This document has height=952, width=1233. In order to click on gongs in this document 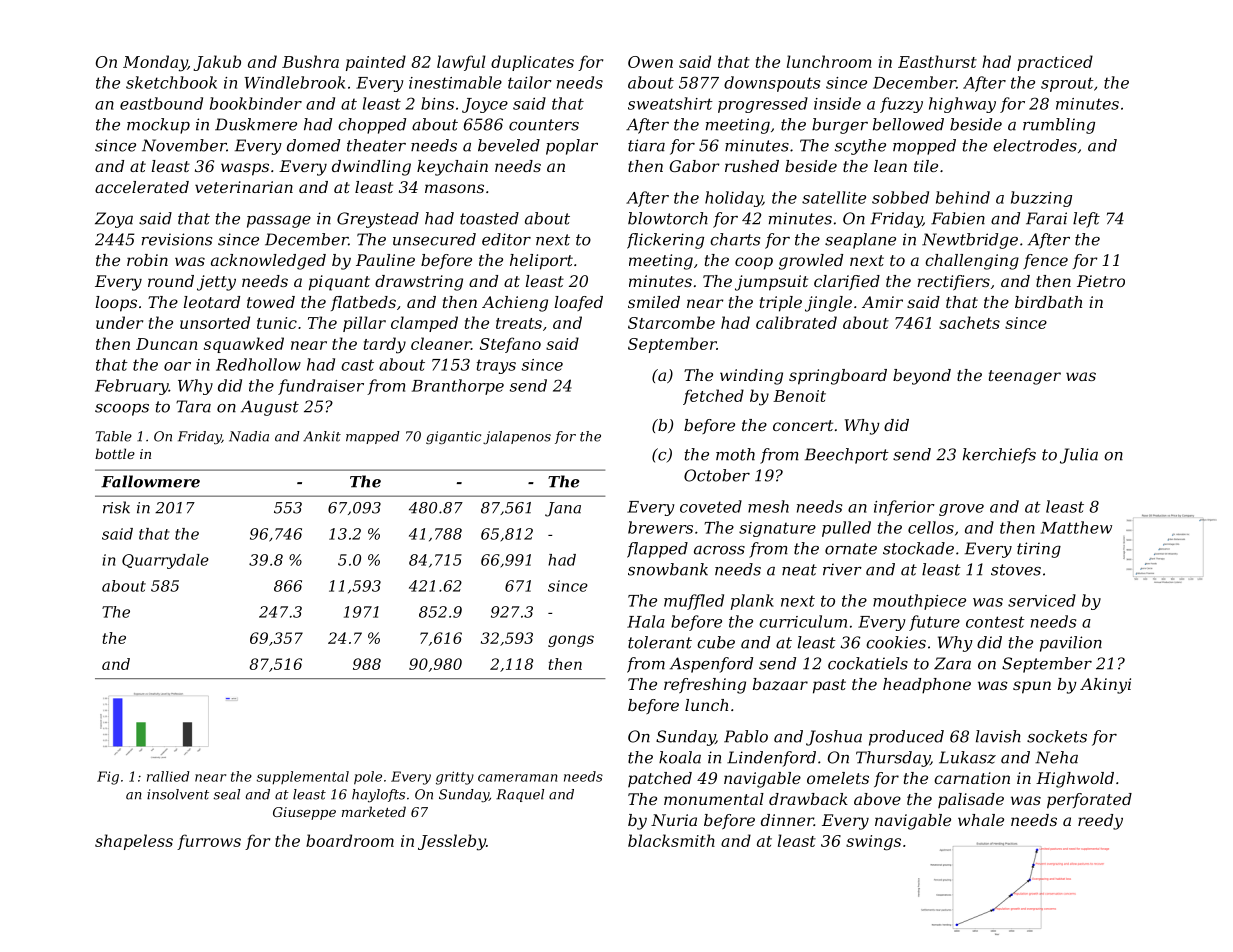, I will do `click(571, 641)`.
